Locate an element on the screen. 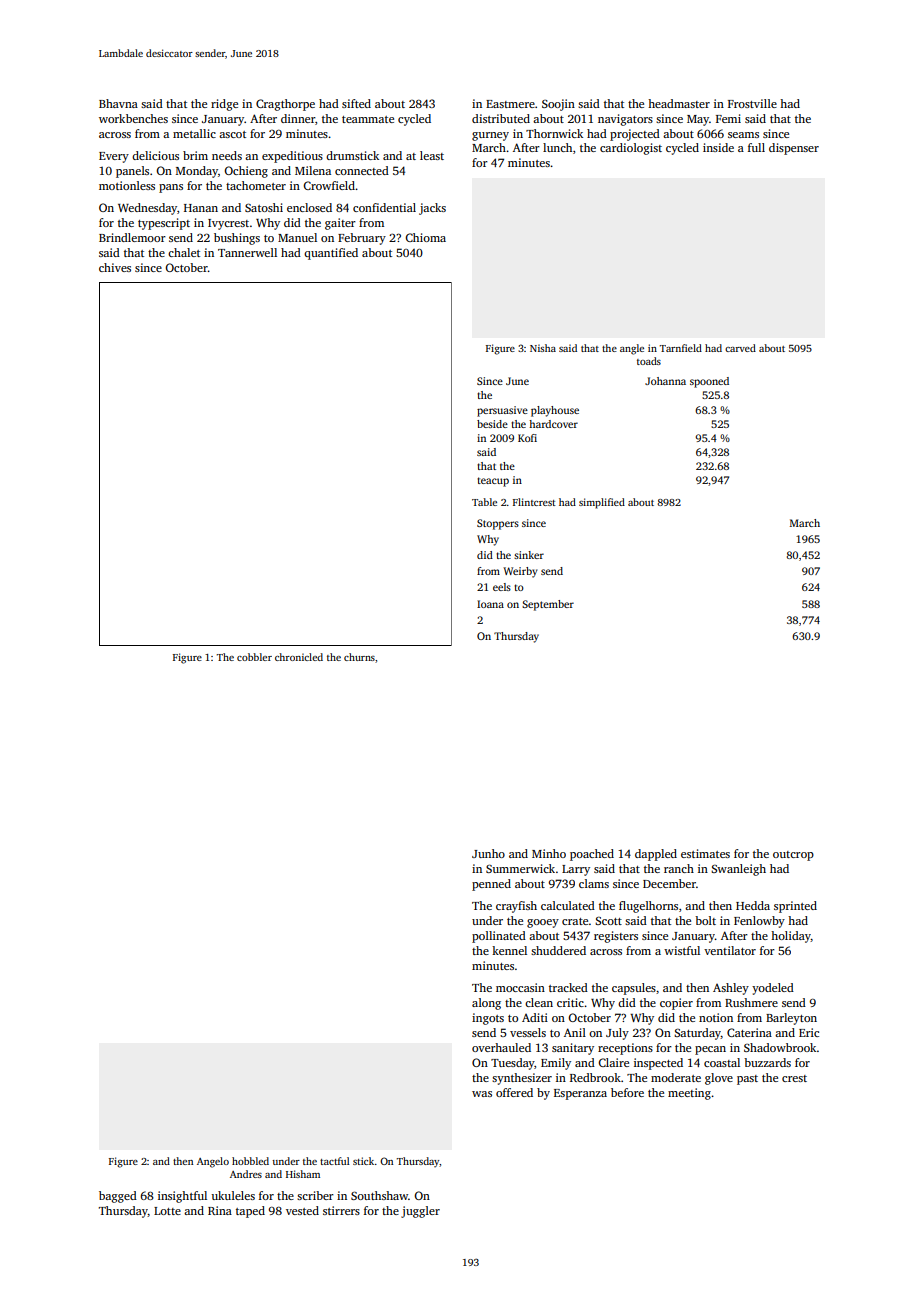  September is located at coordinates (548, 605).
